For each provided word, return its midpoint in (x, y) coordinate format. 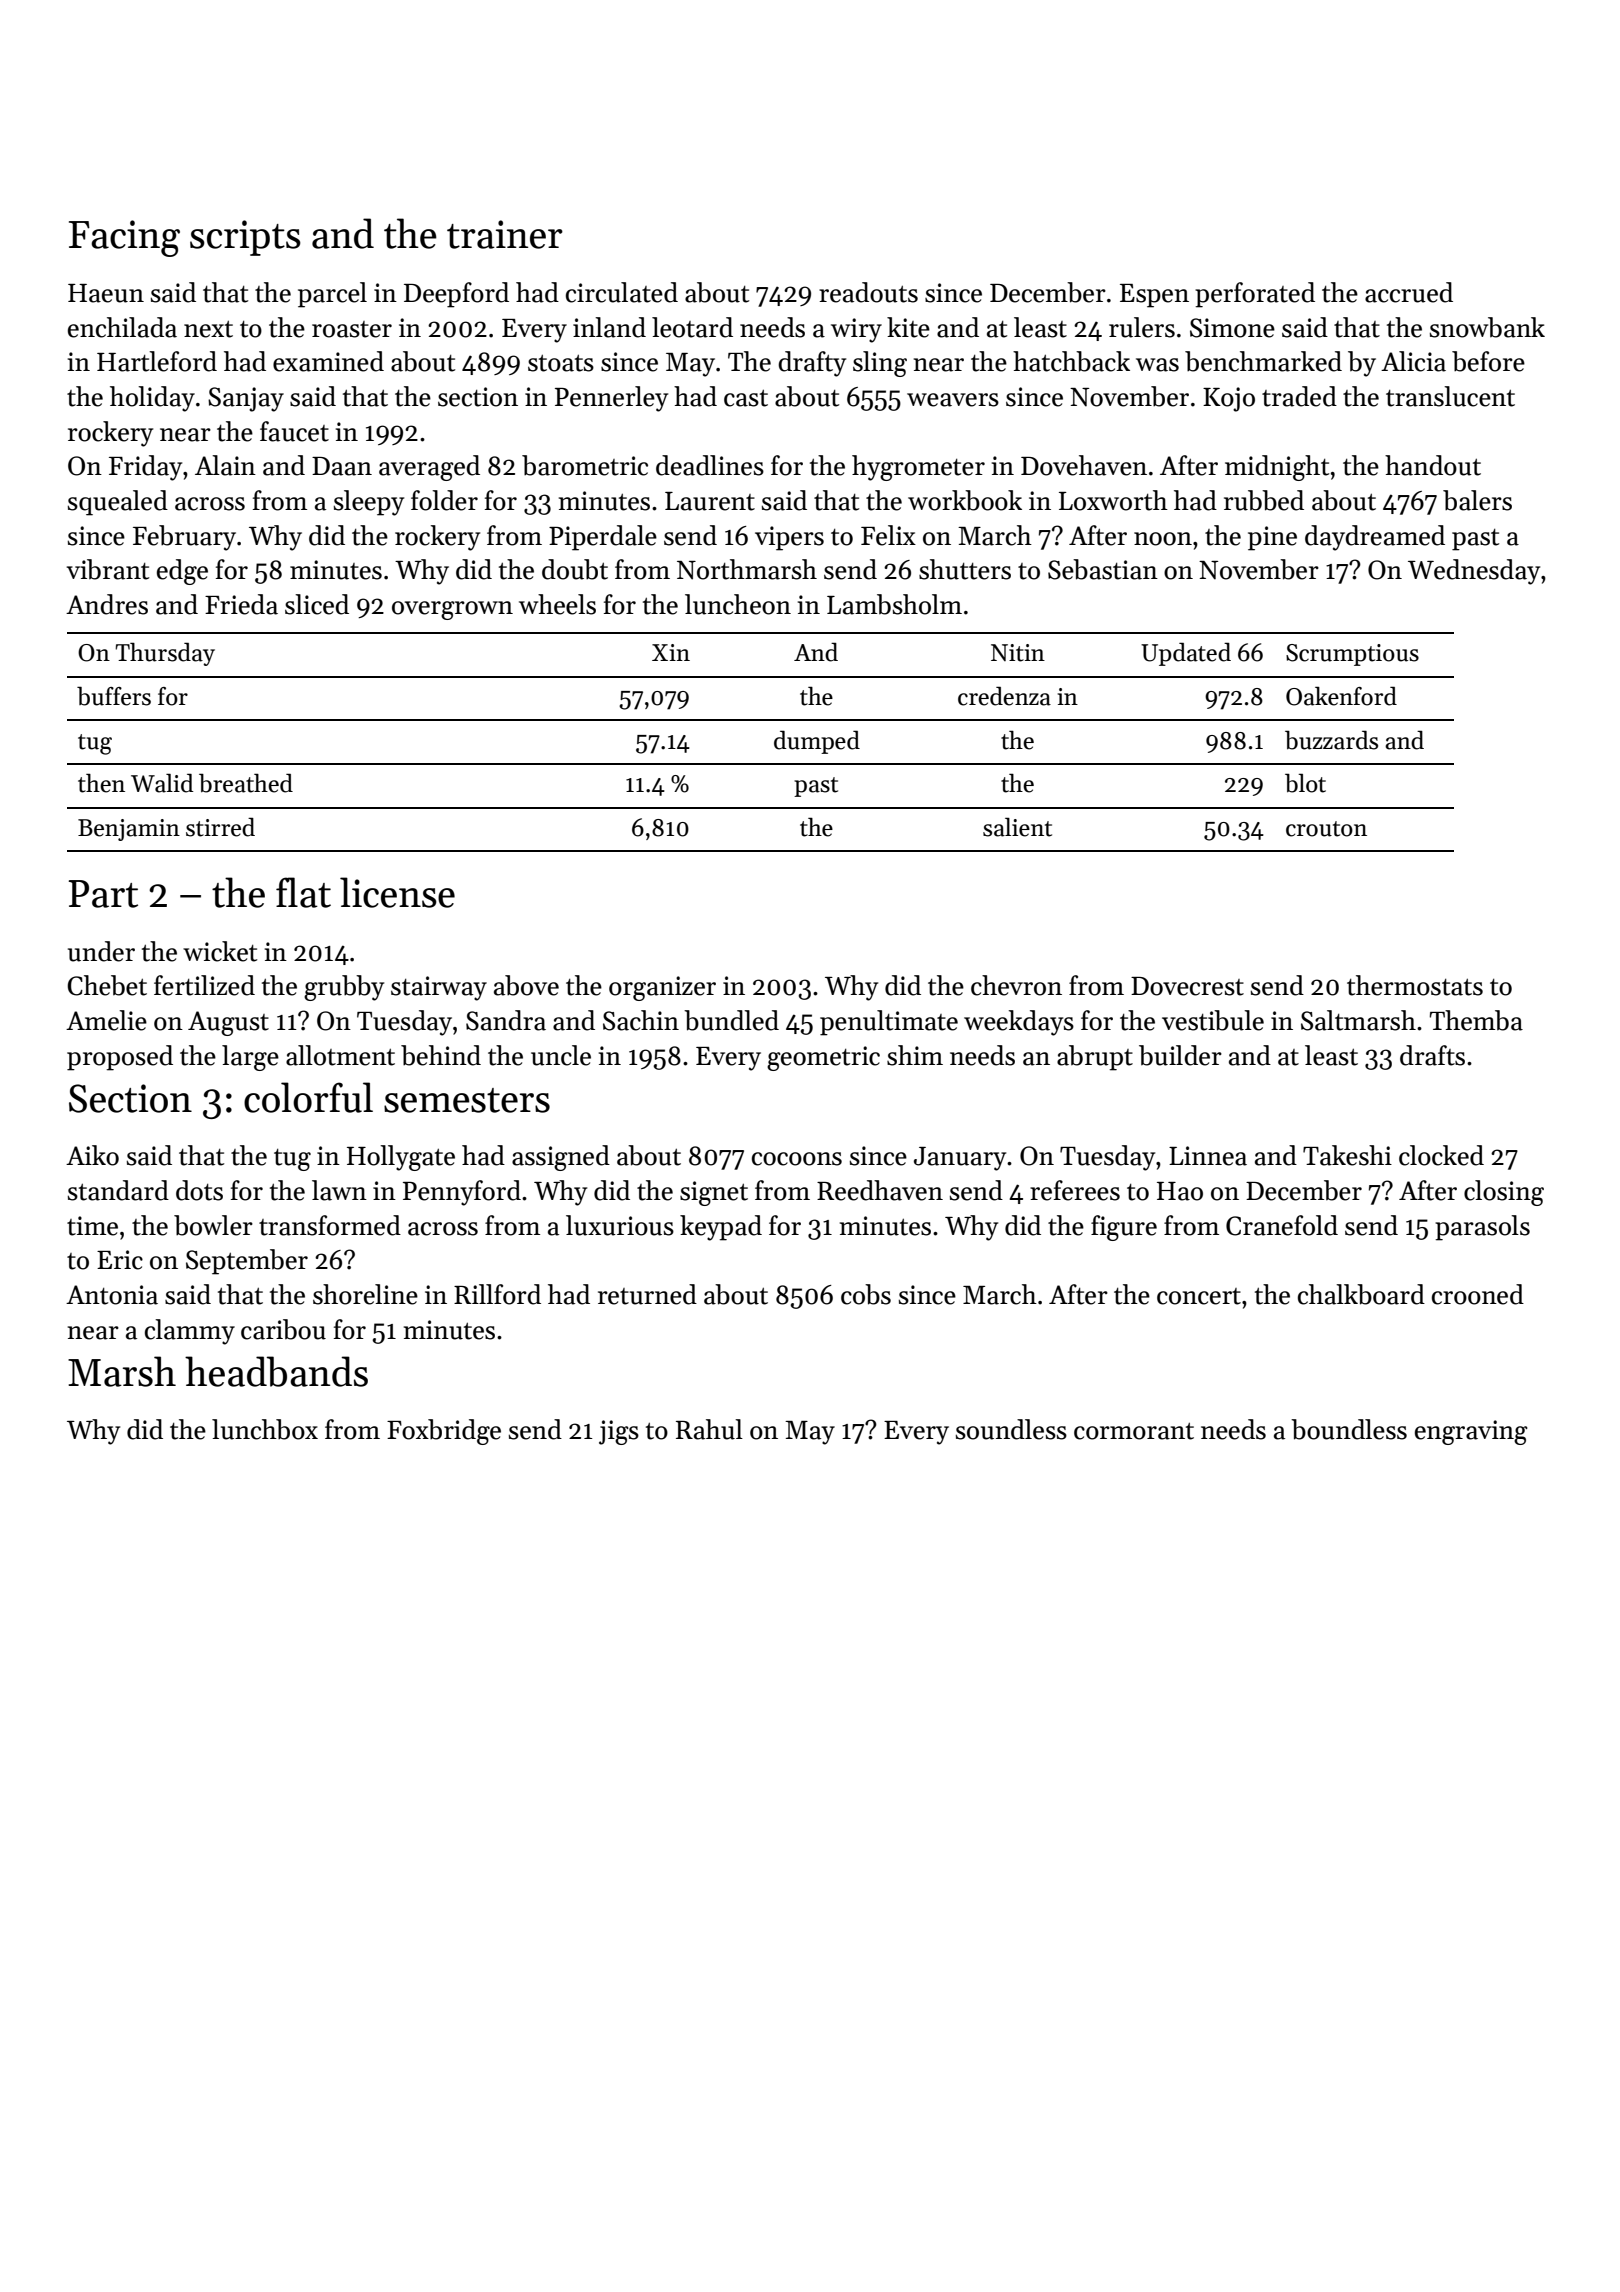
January (960, 1159)
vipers (789, 538)
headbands (276, 1371)
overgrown (452, 610)
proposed (120, 1058)
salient (1017, 827)
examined (328, 361)
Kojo (1229, 399)
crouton (1326, 829)
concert (1199, 1296)
